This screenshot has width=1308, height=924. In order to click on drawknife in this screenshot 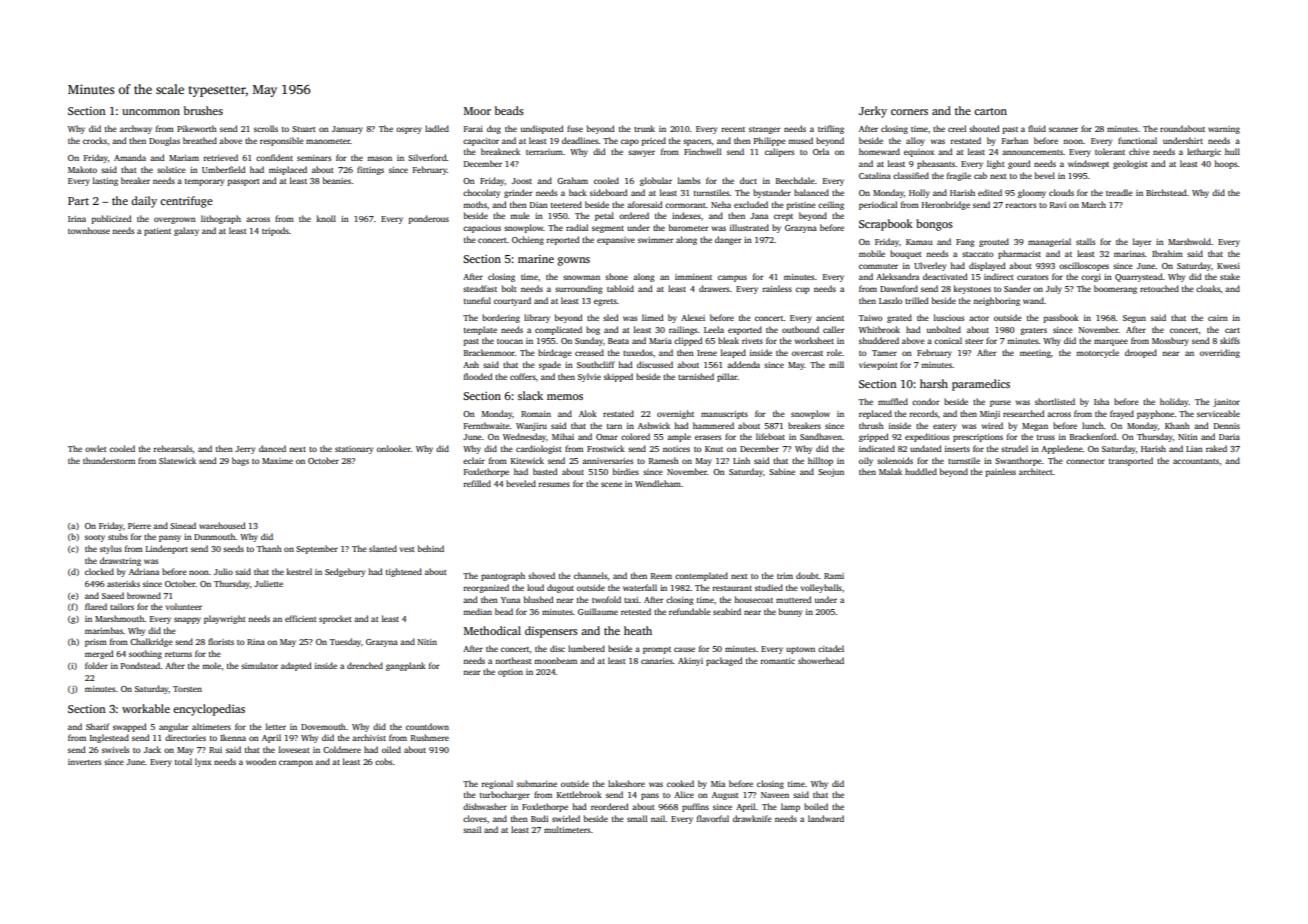, I will do `click(752, 818)`.
